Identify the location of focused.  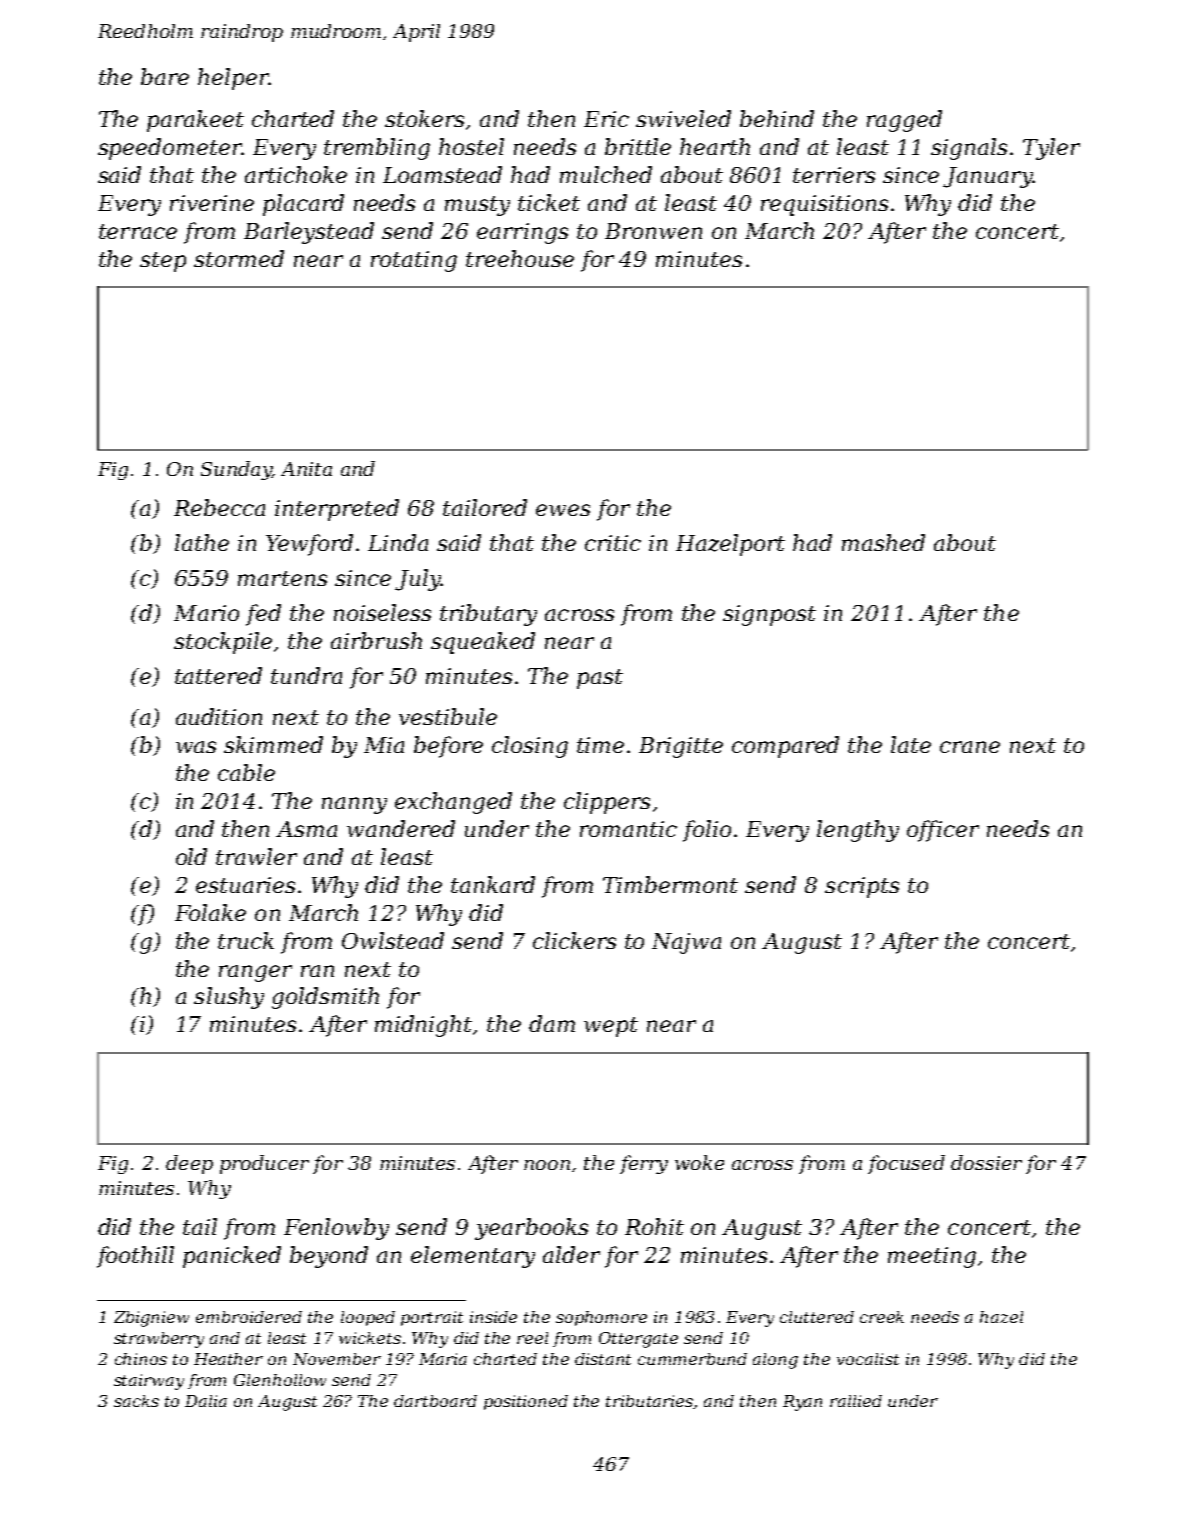
(906, 1164).
